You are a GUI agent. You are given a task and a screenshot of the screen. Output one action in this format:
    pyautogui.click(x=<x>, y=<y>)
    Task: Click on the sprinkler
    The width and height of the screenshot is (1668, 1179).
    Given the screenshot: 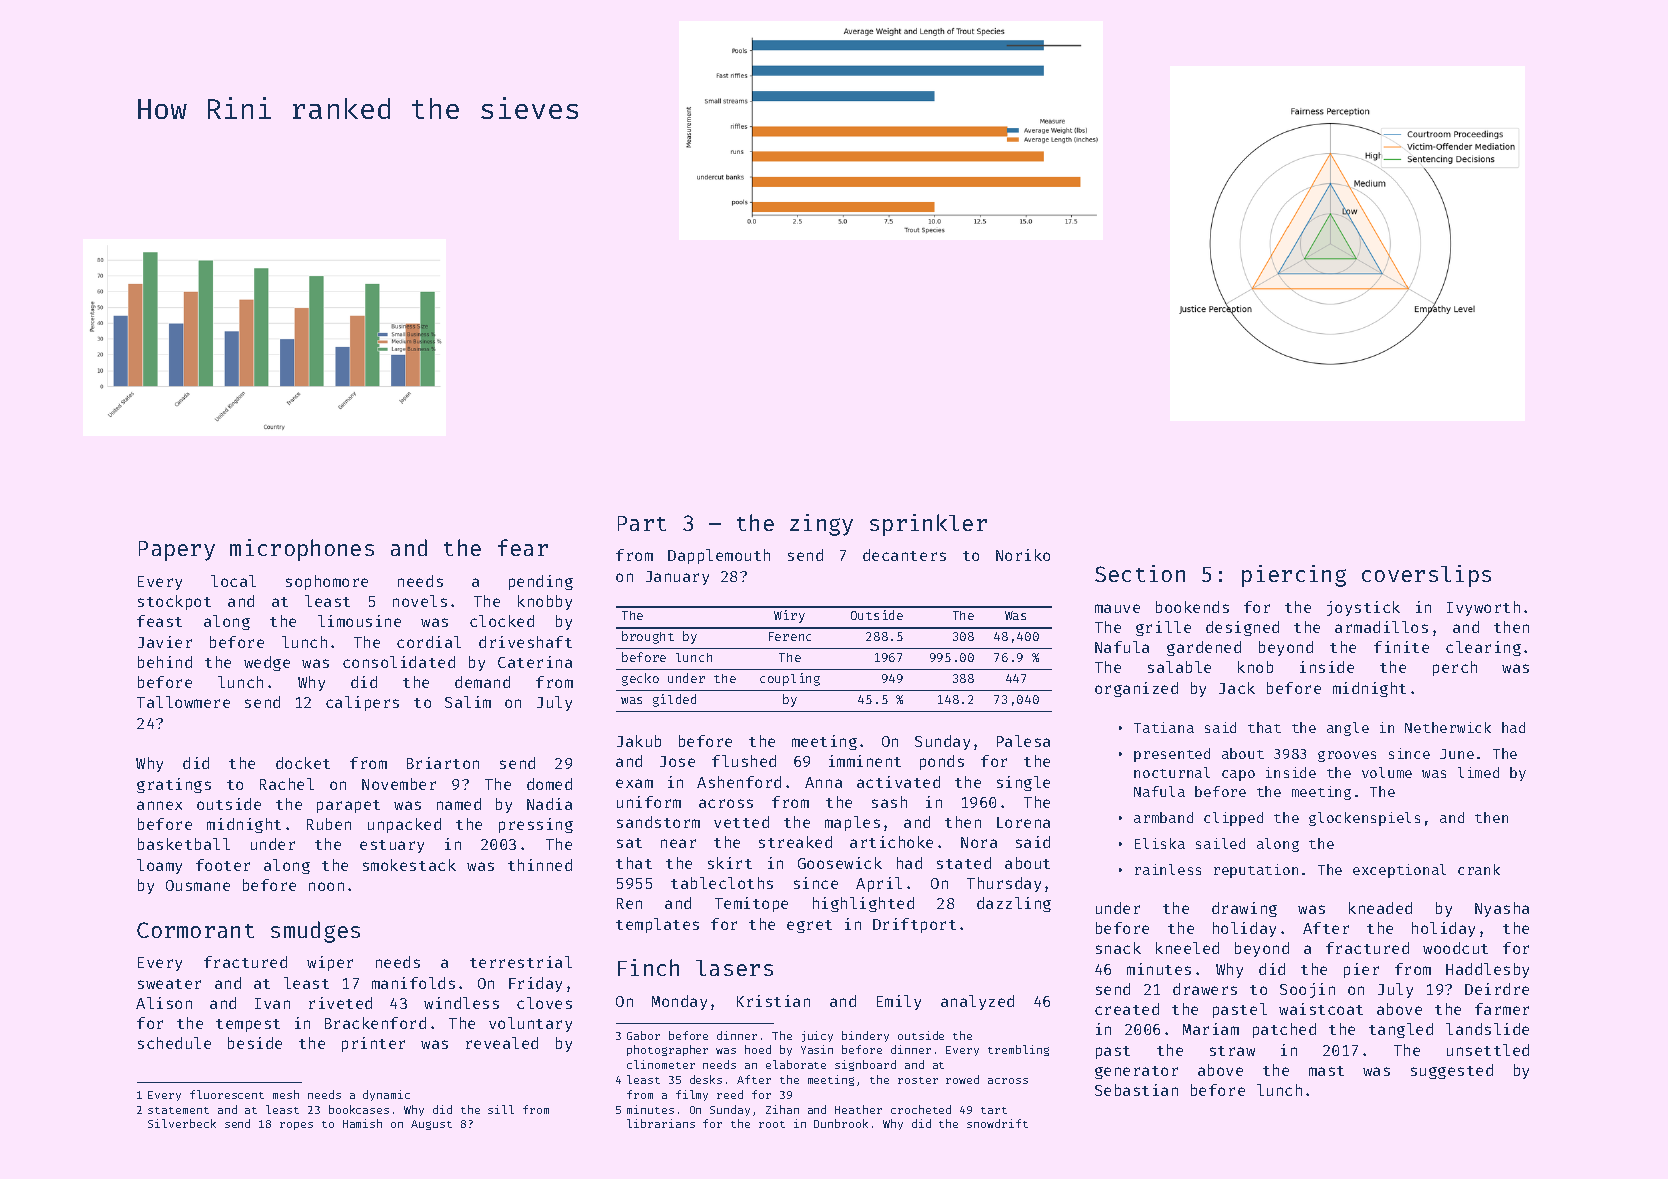 What is the action you would take?
    pyautogui.click(x=928, y=525)
